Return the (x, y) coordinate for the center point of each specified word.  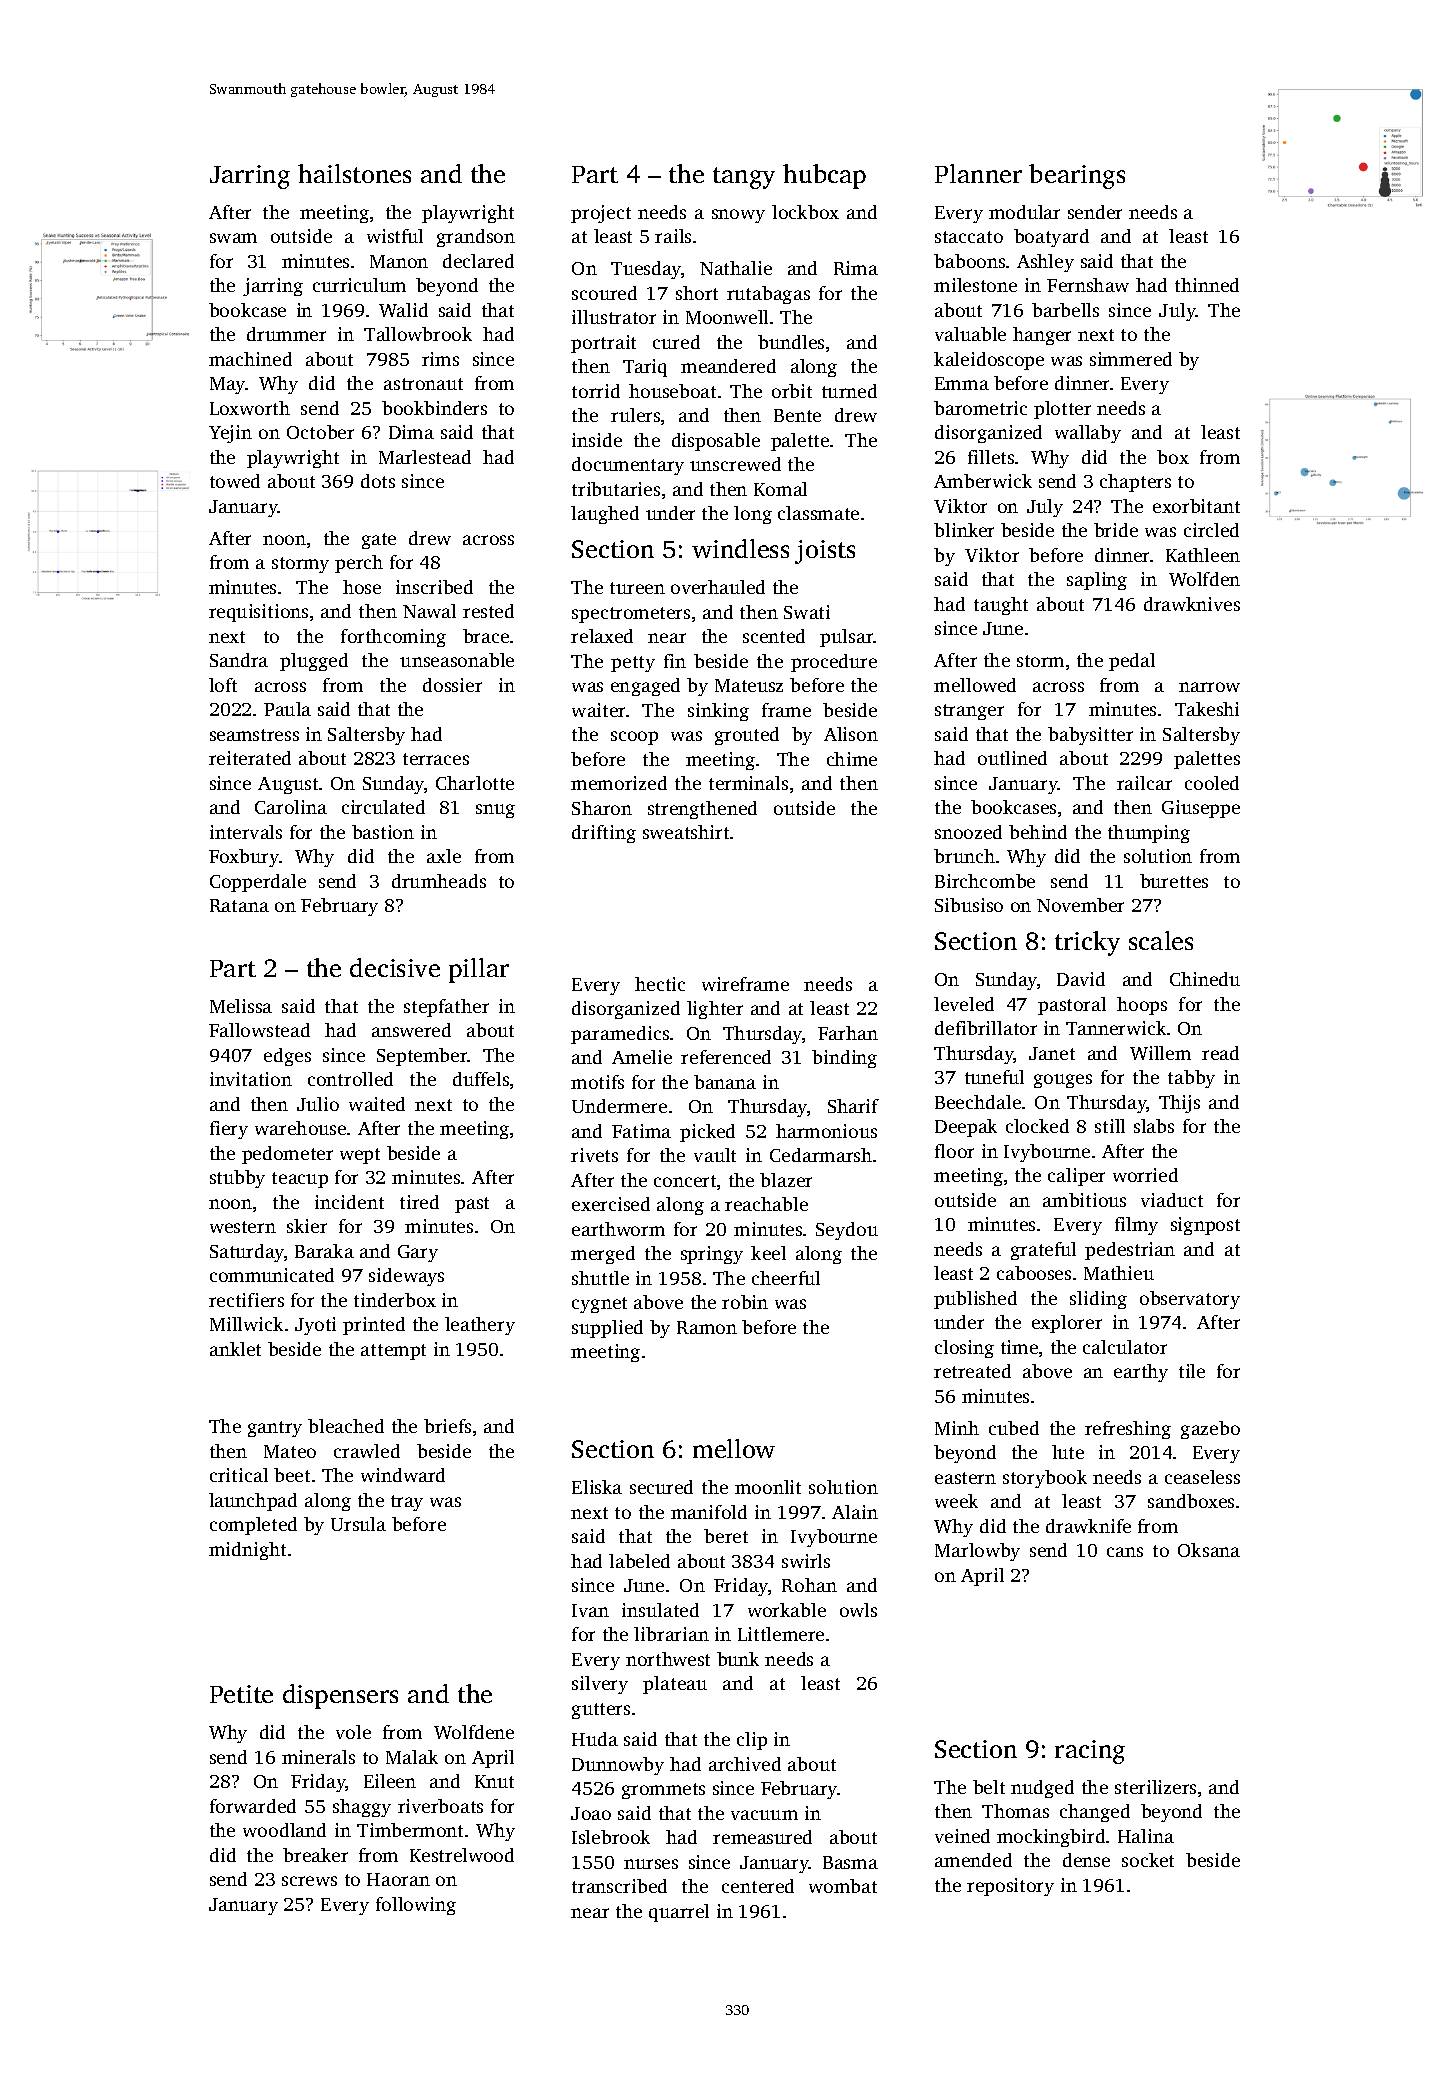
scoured (604, 293)
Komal (780, 489)
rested (488, 611)
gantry (275, 1429)
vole (353, 1732)
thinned (1207, 285)
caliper (1076, 1177)
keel (768, 1253)
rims (440, 359)
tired (419, 1202)
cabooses (1034, 1273)
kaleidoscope (989, 361)
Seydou (847, 1231)
